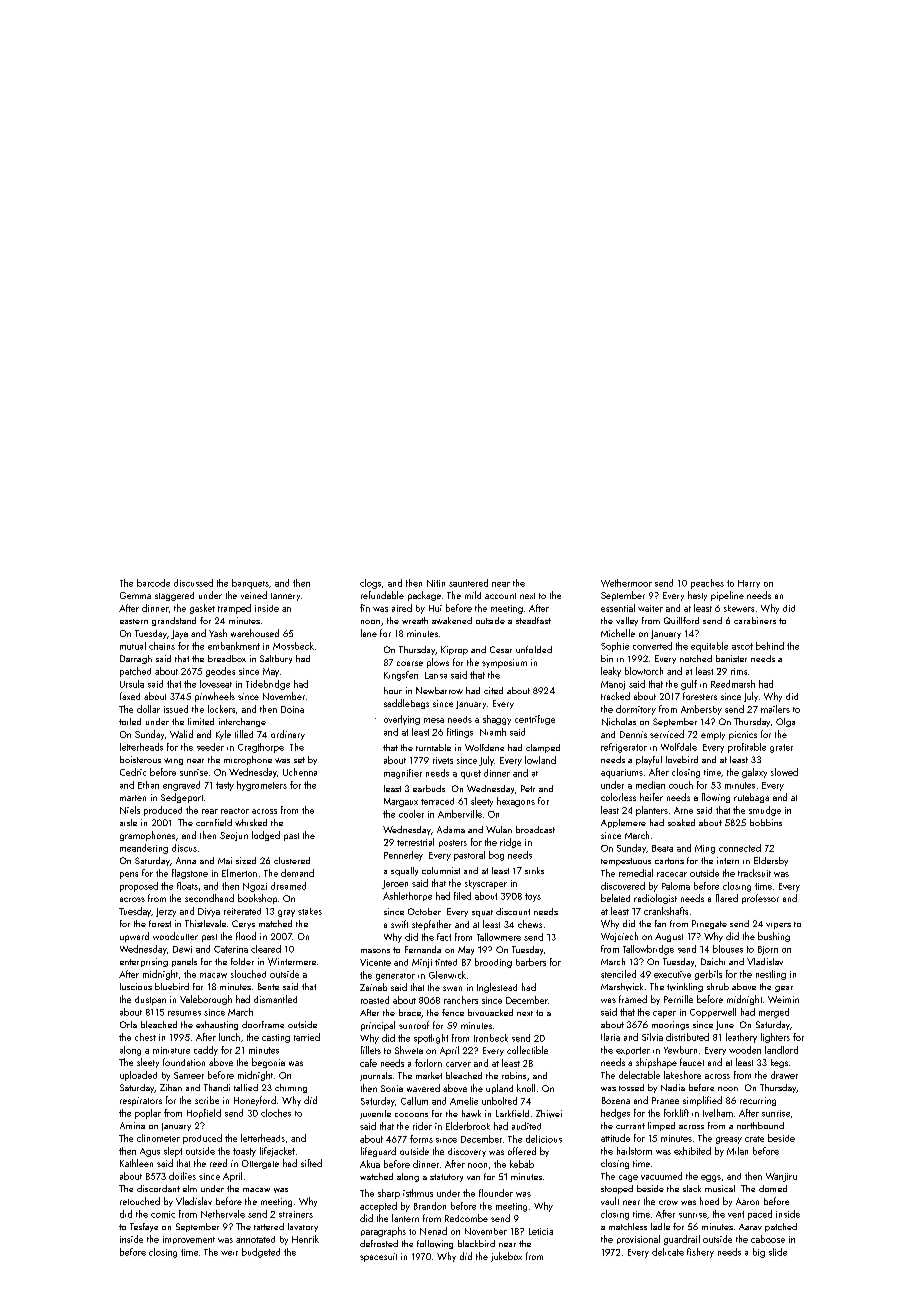 This page has width=924, height=1308. Describe the element at coordinates (144, 1227) in the page. I see `Tesfaye` at that location.
